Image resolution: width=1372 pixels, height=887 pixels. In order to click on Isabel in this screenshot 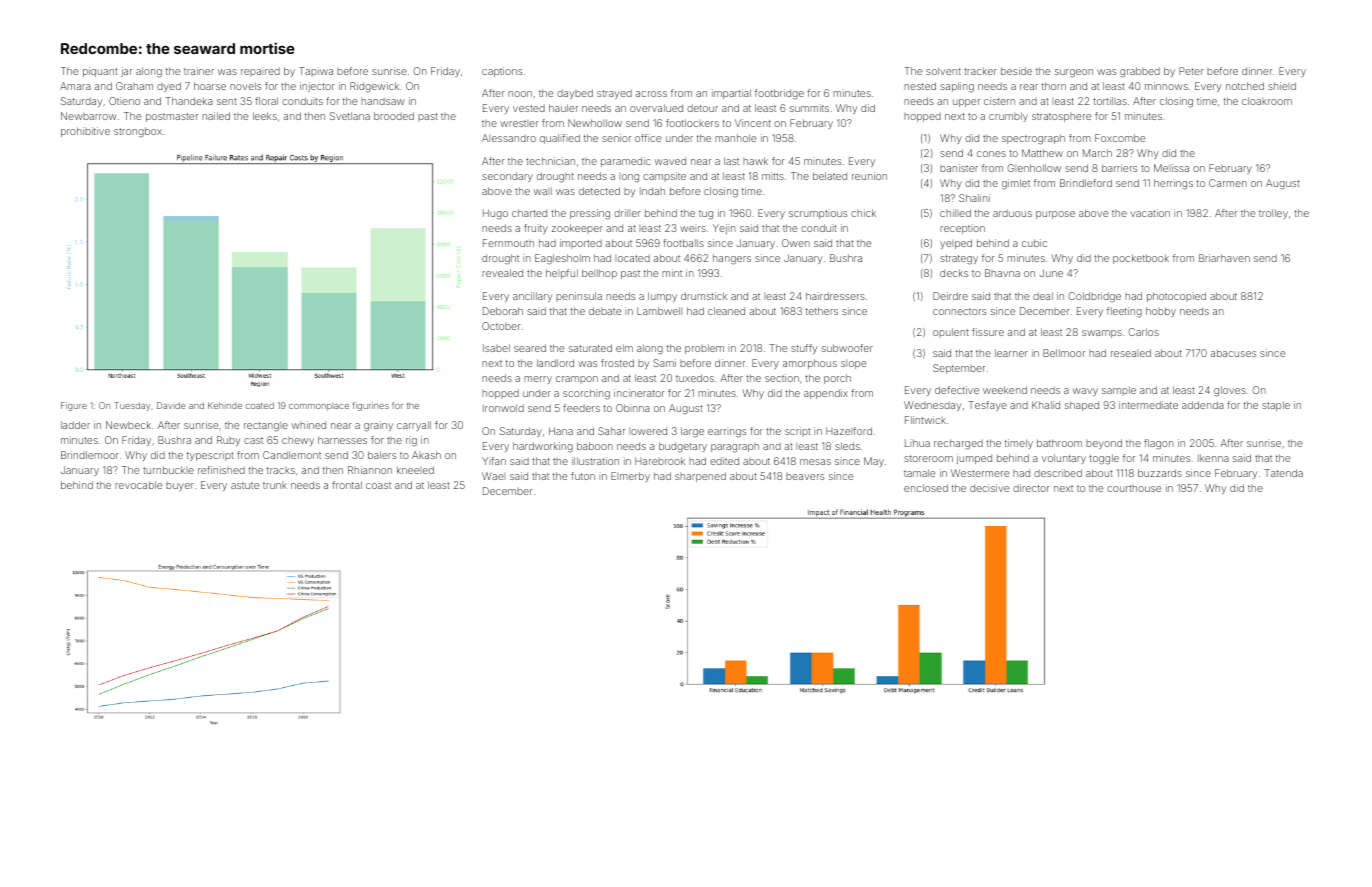, I will do `click(496, 348)`.
